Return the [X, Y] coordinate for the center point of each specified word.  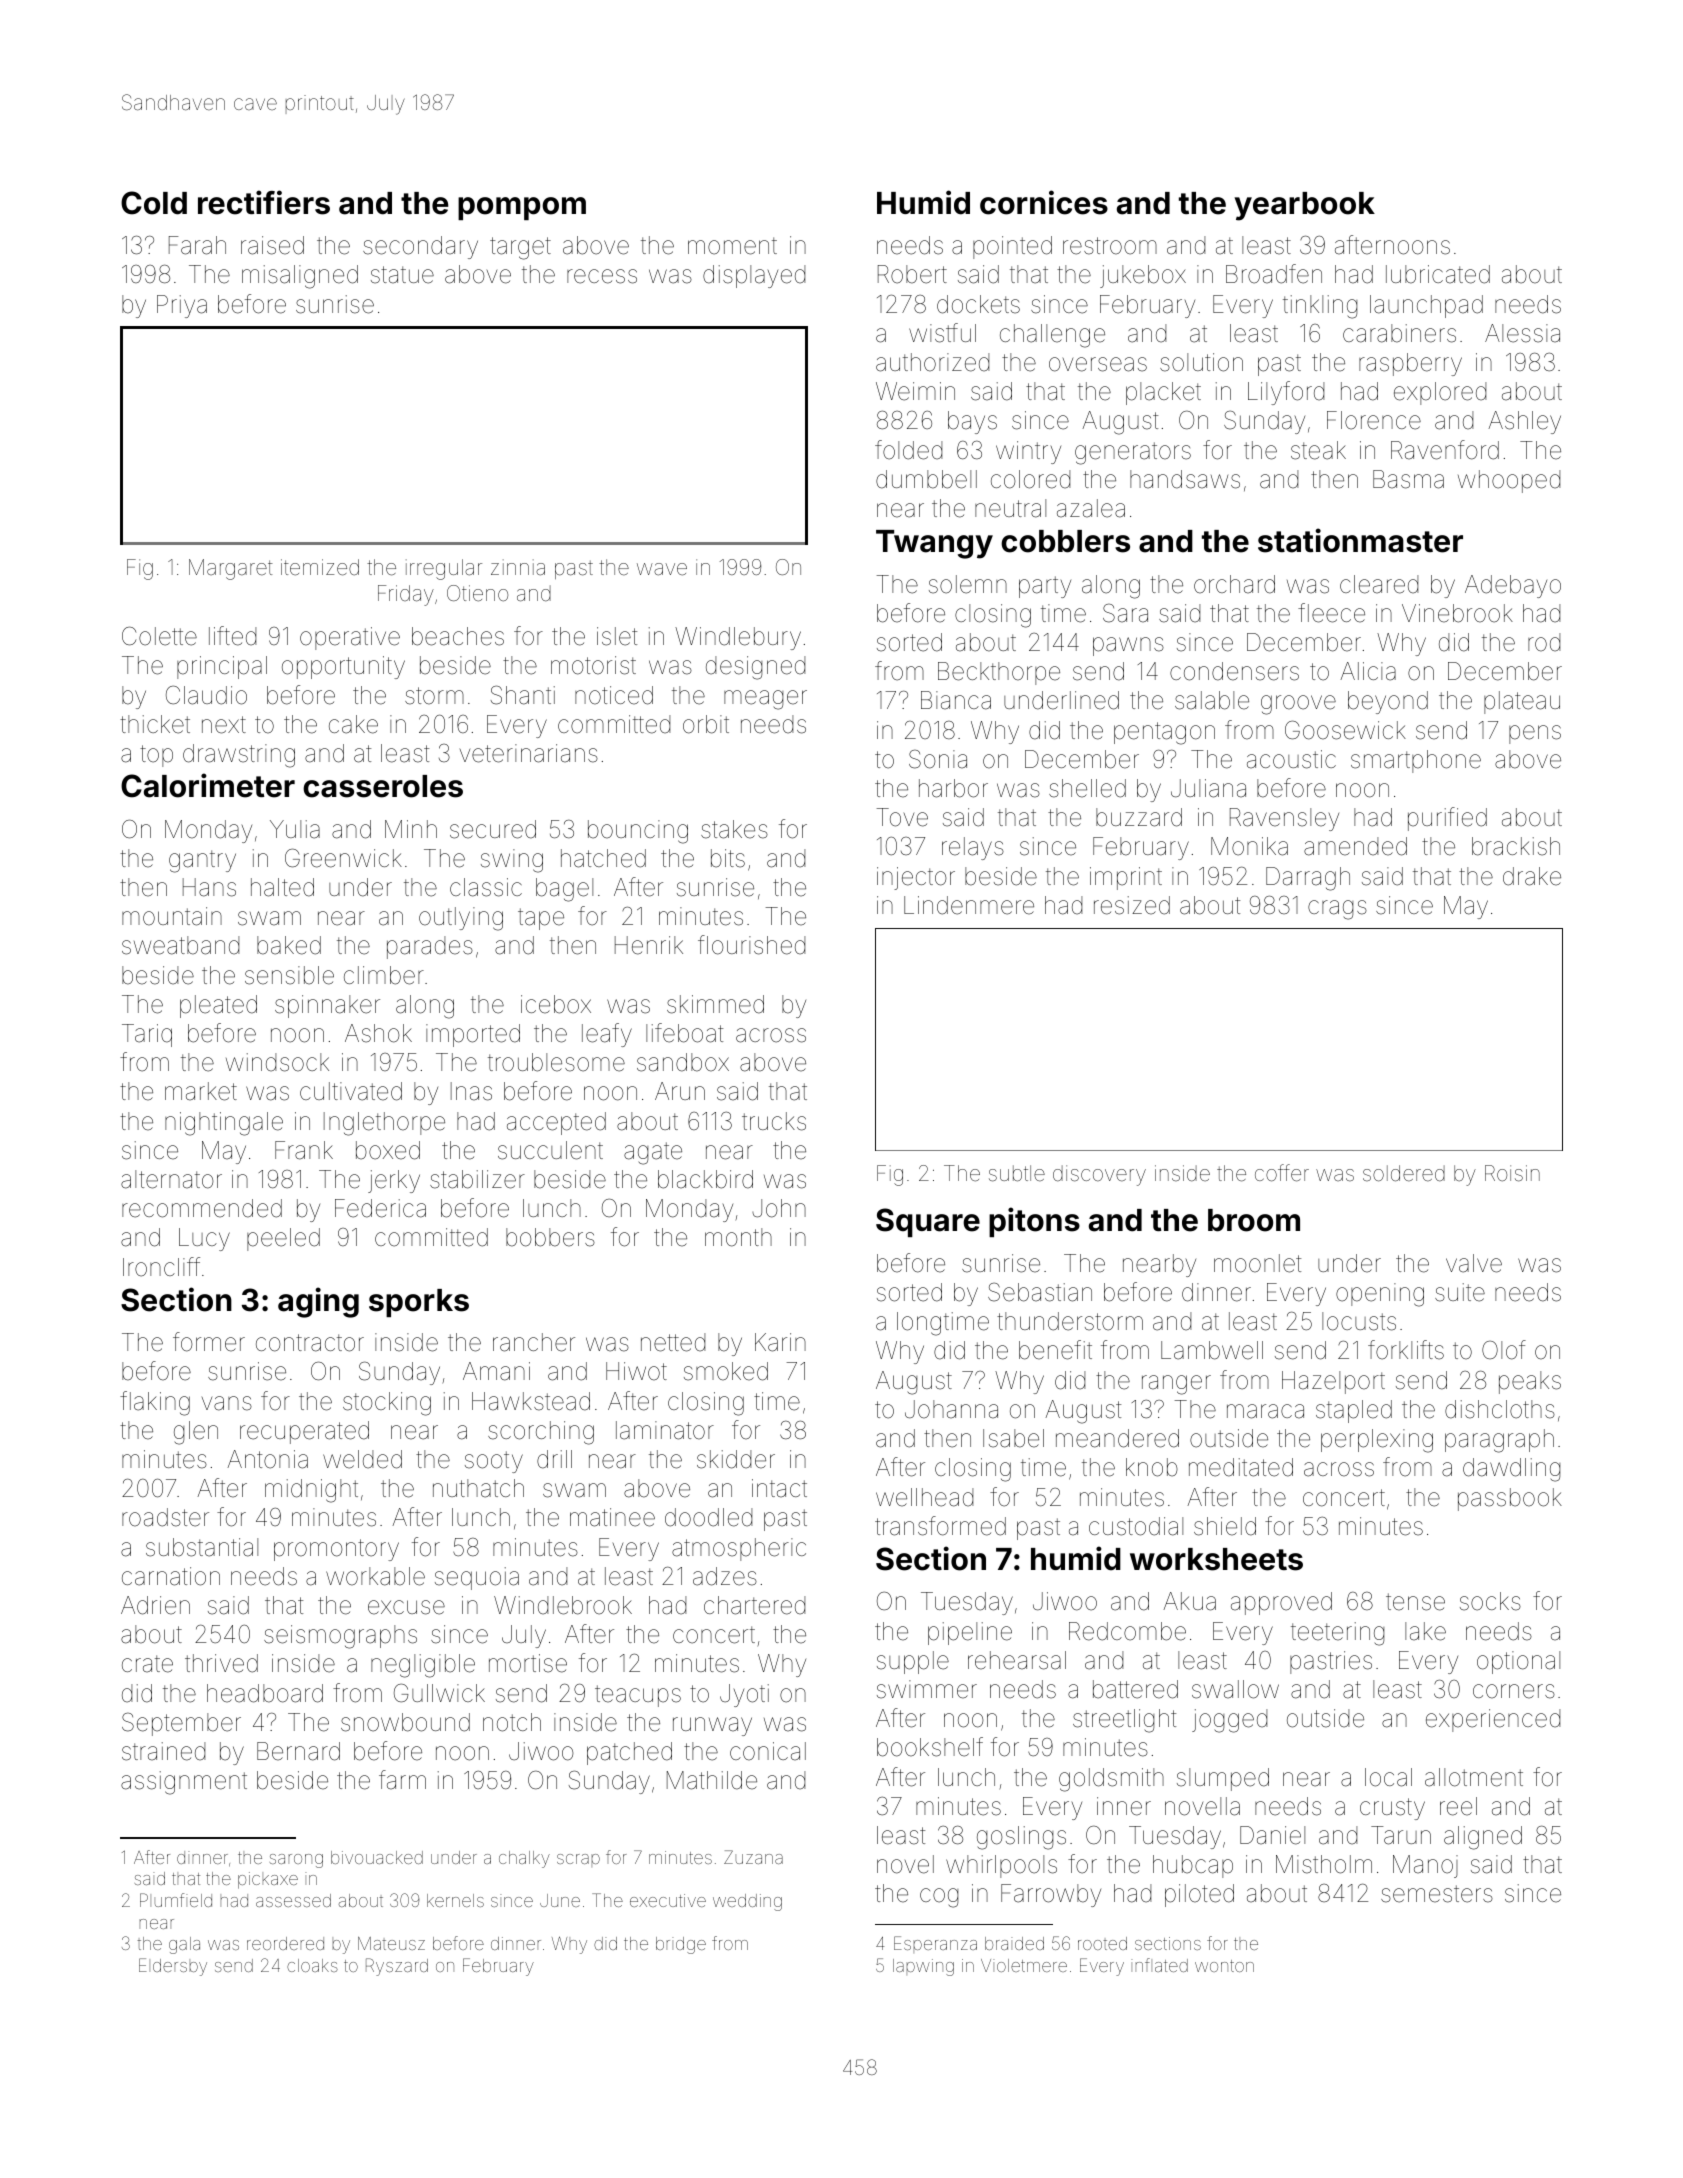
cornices [1044, 202]
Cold [154, 203]
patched [629, 1753]
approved [1281, 1603]
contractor [310, 1343]
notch [512, 1722]
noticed [614, 695]
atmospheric [739, 1549]
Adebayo [1513, 586]
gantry [202, 861]
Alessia [1522, 333]
